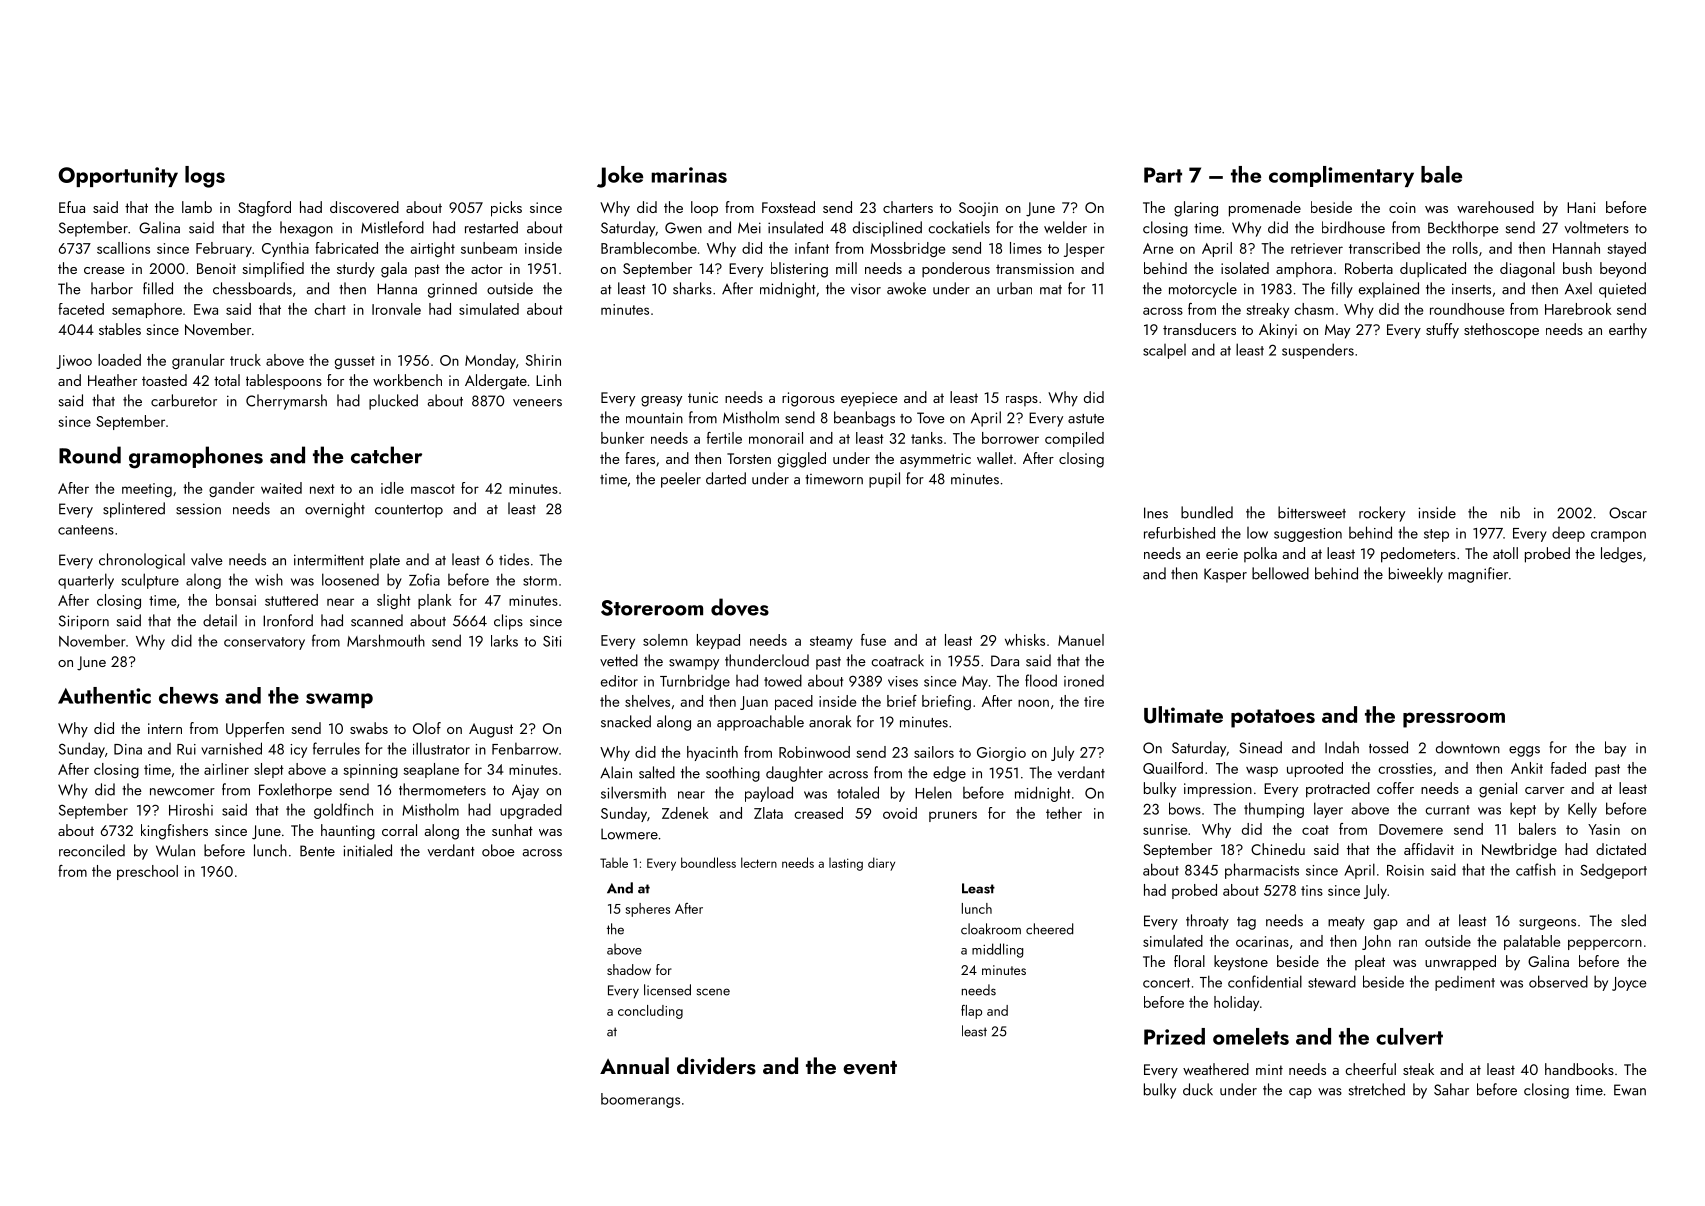 This document has width=1705, height=1206. Describe the element at coordinates (971, 1012) in the document. I see `flap` at that location.
